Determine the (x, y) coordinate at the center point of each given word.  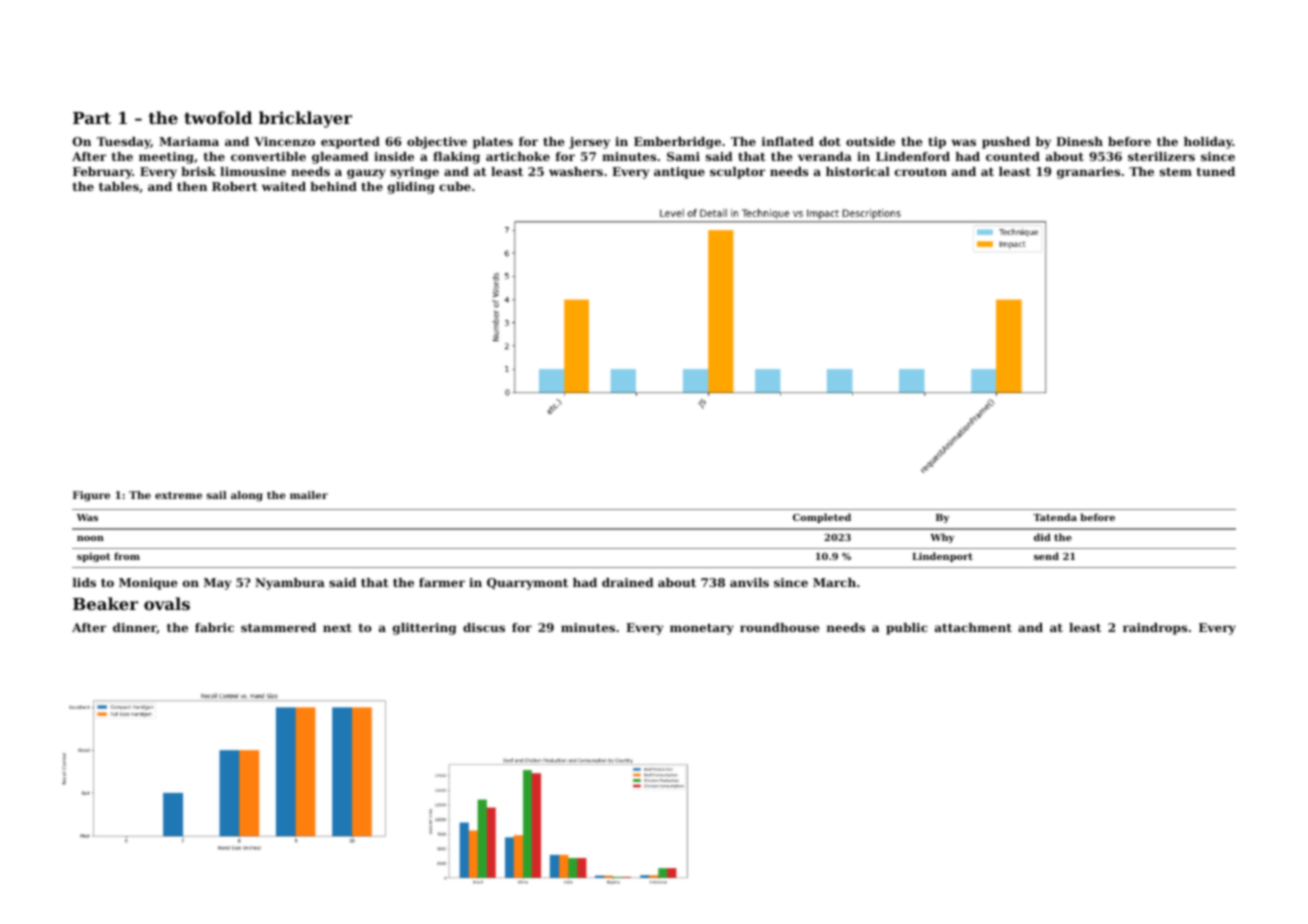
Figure (91, 496)
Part (92, 118)
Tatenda (1055, 517)
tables (119, 186)
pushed (1006, 143)
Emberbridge (677, 143)
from (127, 556)
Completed (822, 518)
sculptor (737, 173)
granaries (1088, 173)
